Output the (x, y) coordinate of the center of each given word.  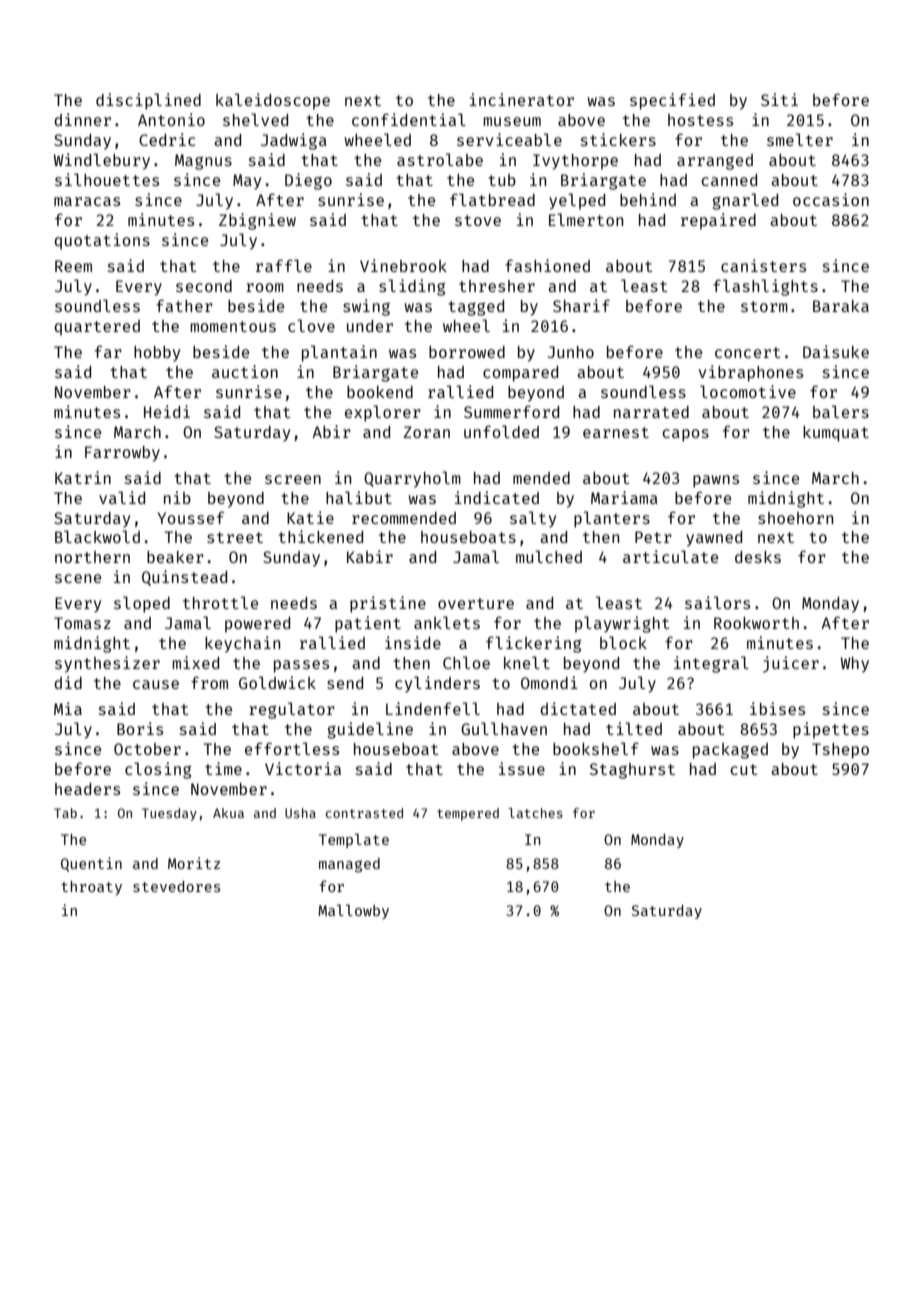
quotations (102, 241)
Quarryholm (412, 479)
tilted (634, 728)
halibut (359, 497)
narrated (651, 412)
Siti (779, 99)
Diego (308, 181)
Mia (68, 708)
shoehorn (795, 518)
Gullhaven (504, 728)
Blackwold (97, 536)
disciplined (148, 101)
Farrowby (122, 454)
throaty (91, 888)
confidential (409, 119)
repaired (718, 221)
